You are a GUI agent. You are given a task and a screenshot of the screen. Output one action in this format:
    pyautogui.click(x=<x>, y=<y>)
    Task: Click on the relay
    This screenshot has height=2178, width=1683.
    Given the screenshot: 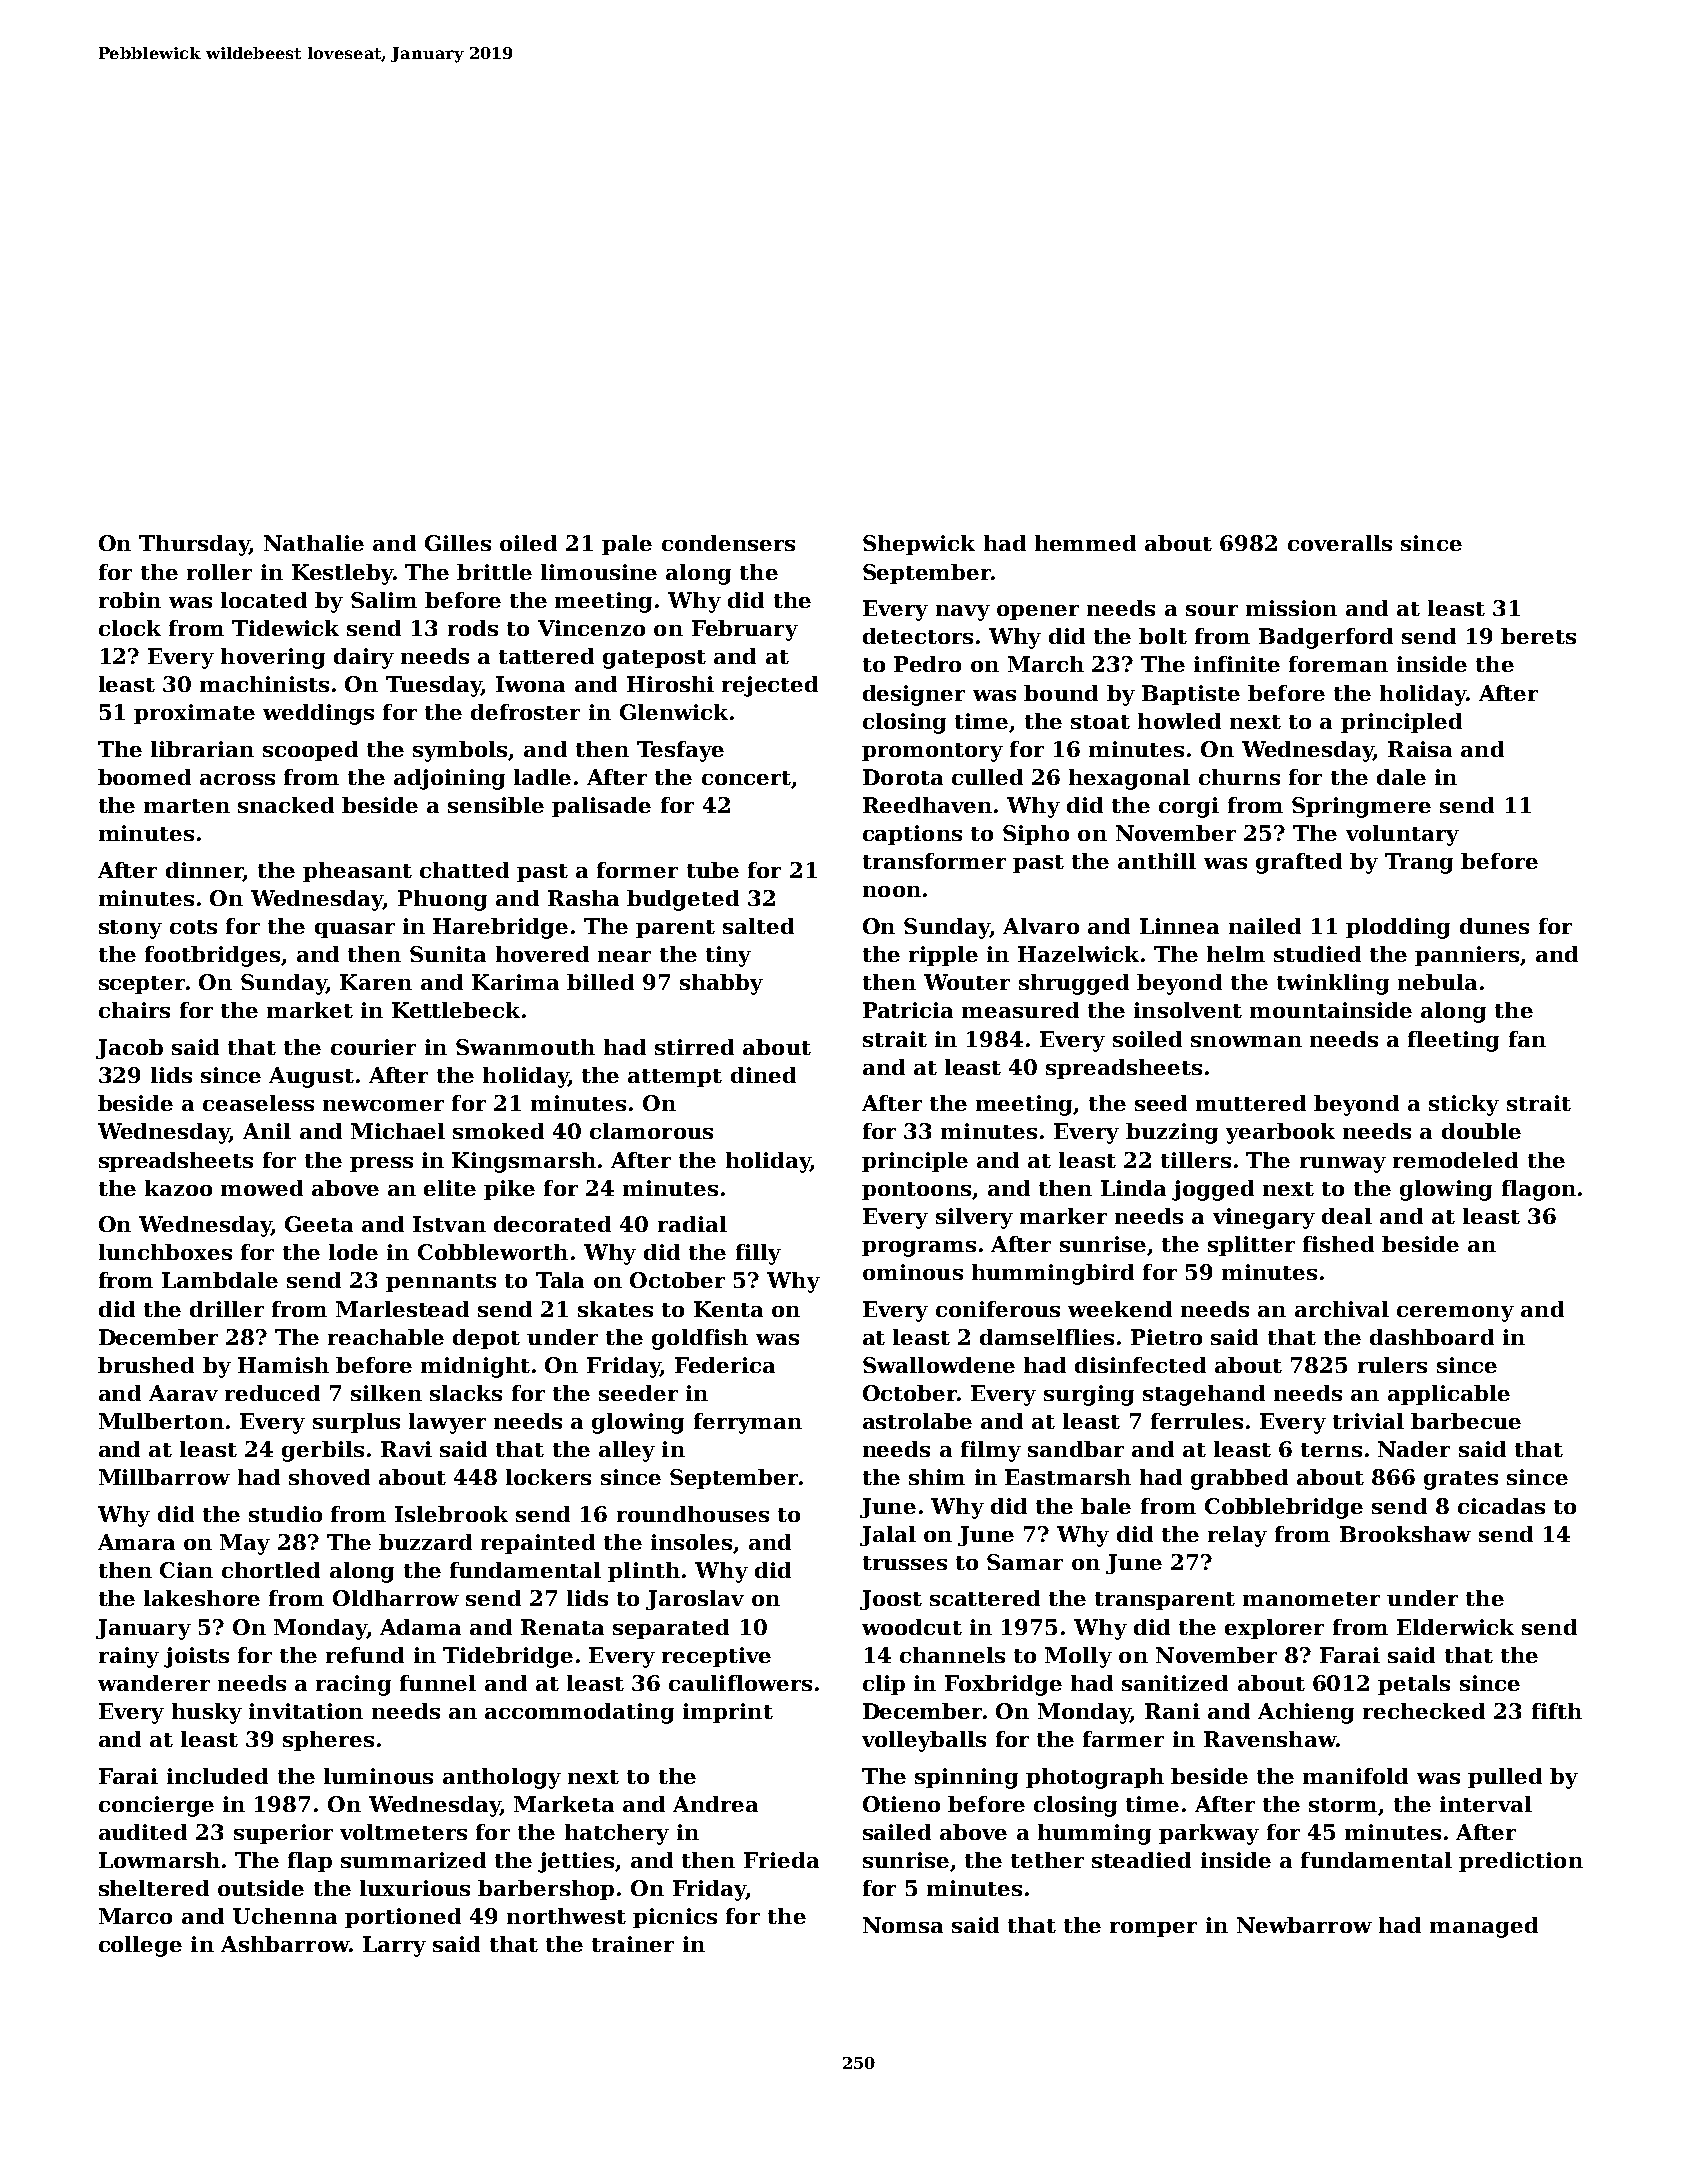 What is the action you would take?
    pyautogui.click(x=1237, y=1536)
